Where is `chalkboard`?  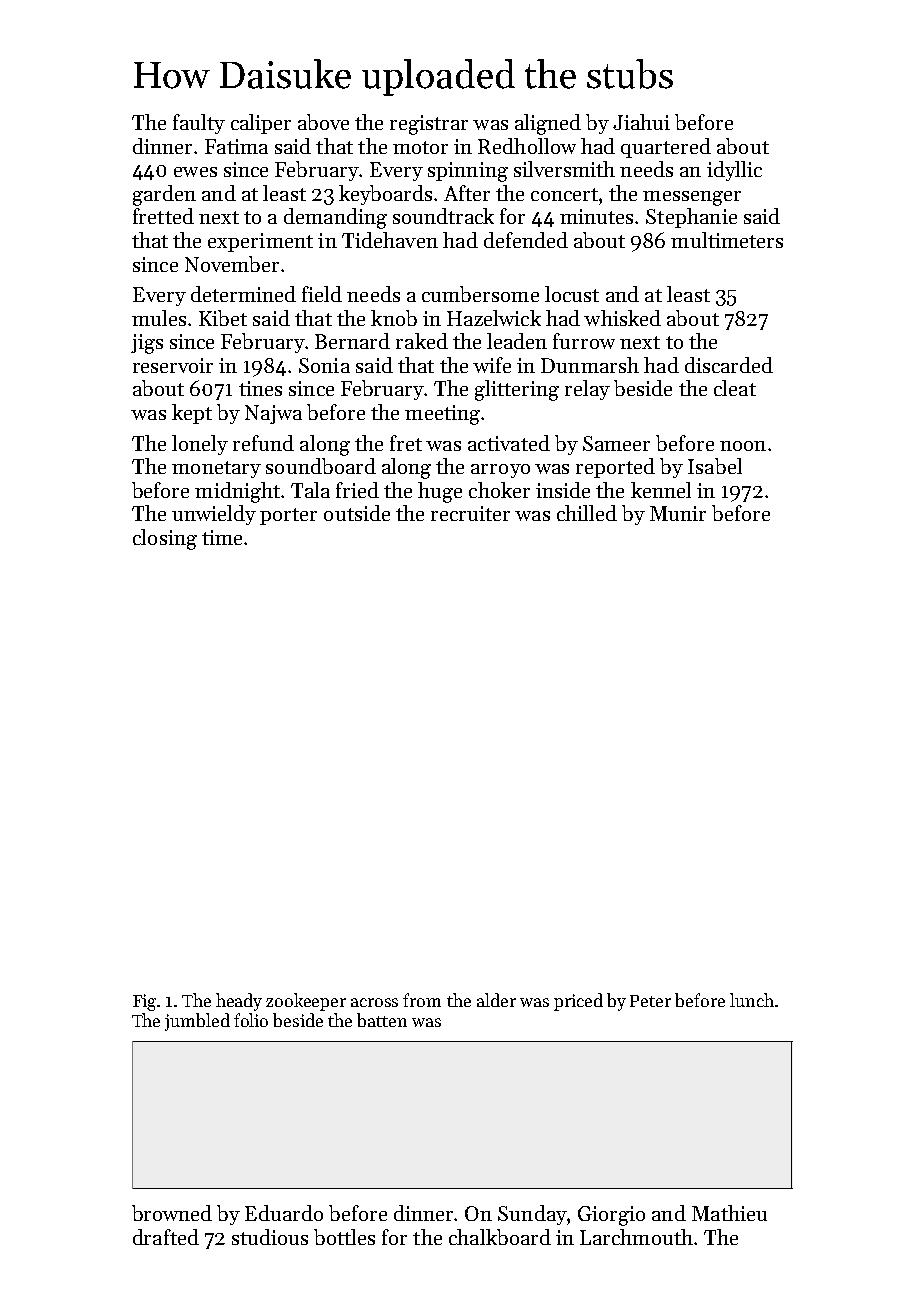 chalkboard is located at coordinates (500, 1237).
